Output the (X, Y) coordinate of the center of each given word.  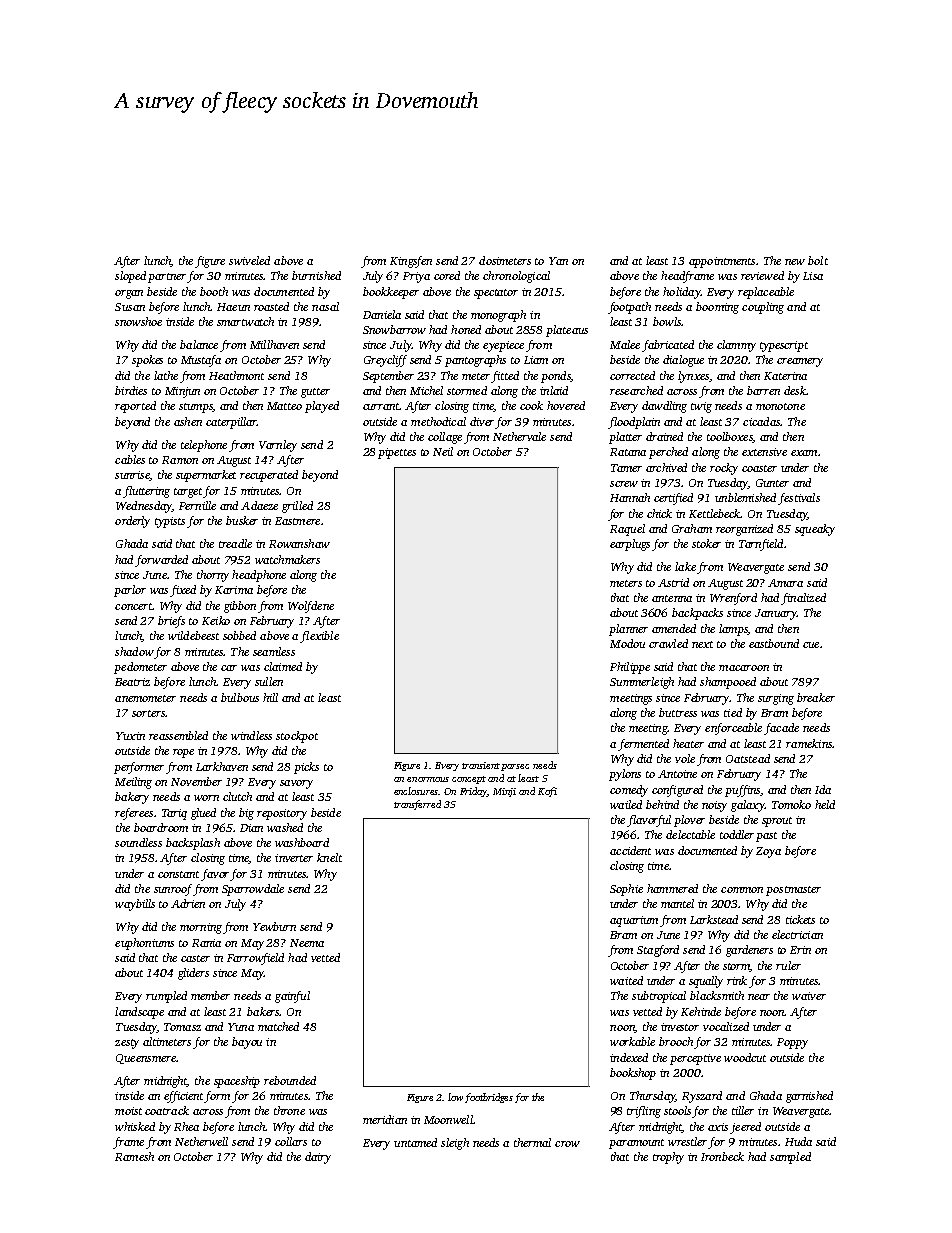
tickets (800, 919)
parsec (515, 767)
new (795, 262)
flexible (319, 637)
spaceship (237, 1082)
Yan (558, 261)
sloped (130, 277)
